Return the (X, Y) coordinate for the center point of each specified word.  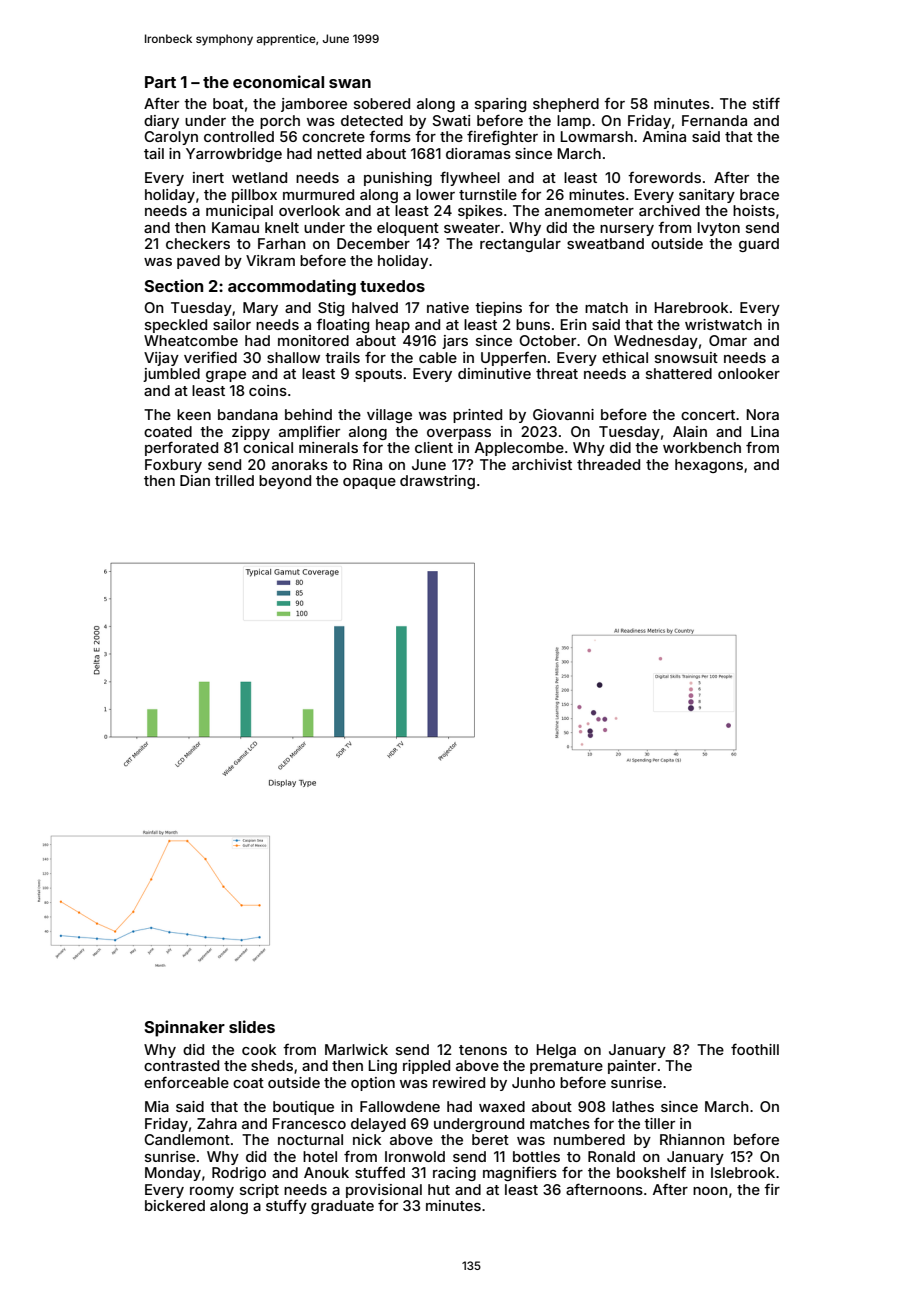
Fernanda (714, 120)
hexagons (709, 466)
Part (160, 82)
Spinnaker (185, 1028)
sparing (500, 105)
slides (252, 1026)
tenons (483, 1050)
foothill (755, 1049)
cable (438, 357)
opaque (369, 483)
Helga (556, 1051)
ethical (625, 357)
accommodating (292, 287)
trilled (234, 480)
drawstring (437, 482)
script (259, 1191)
